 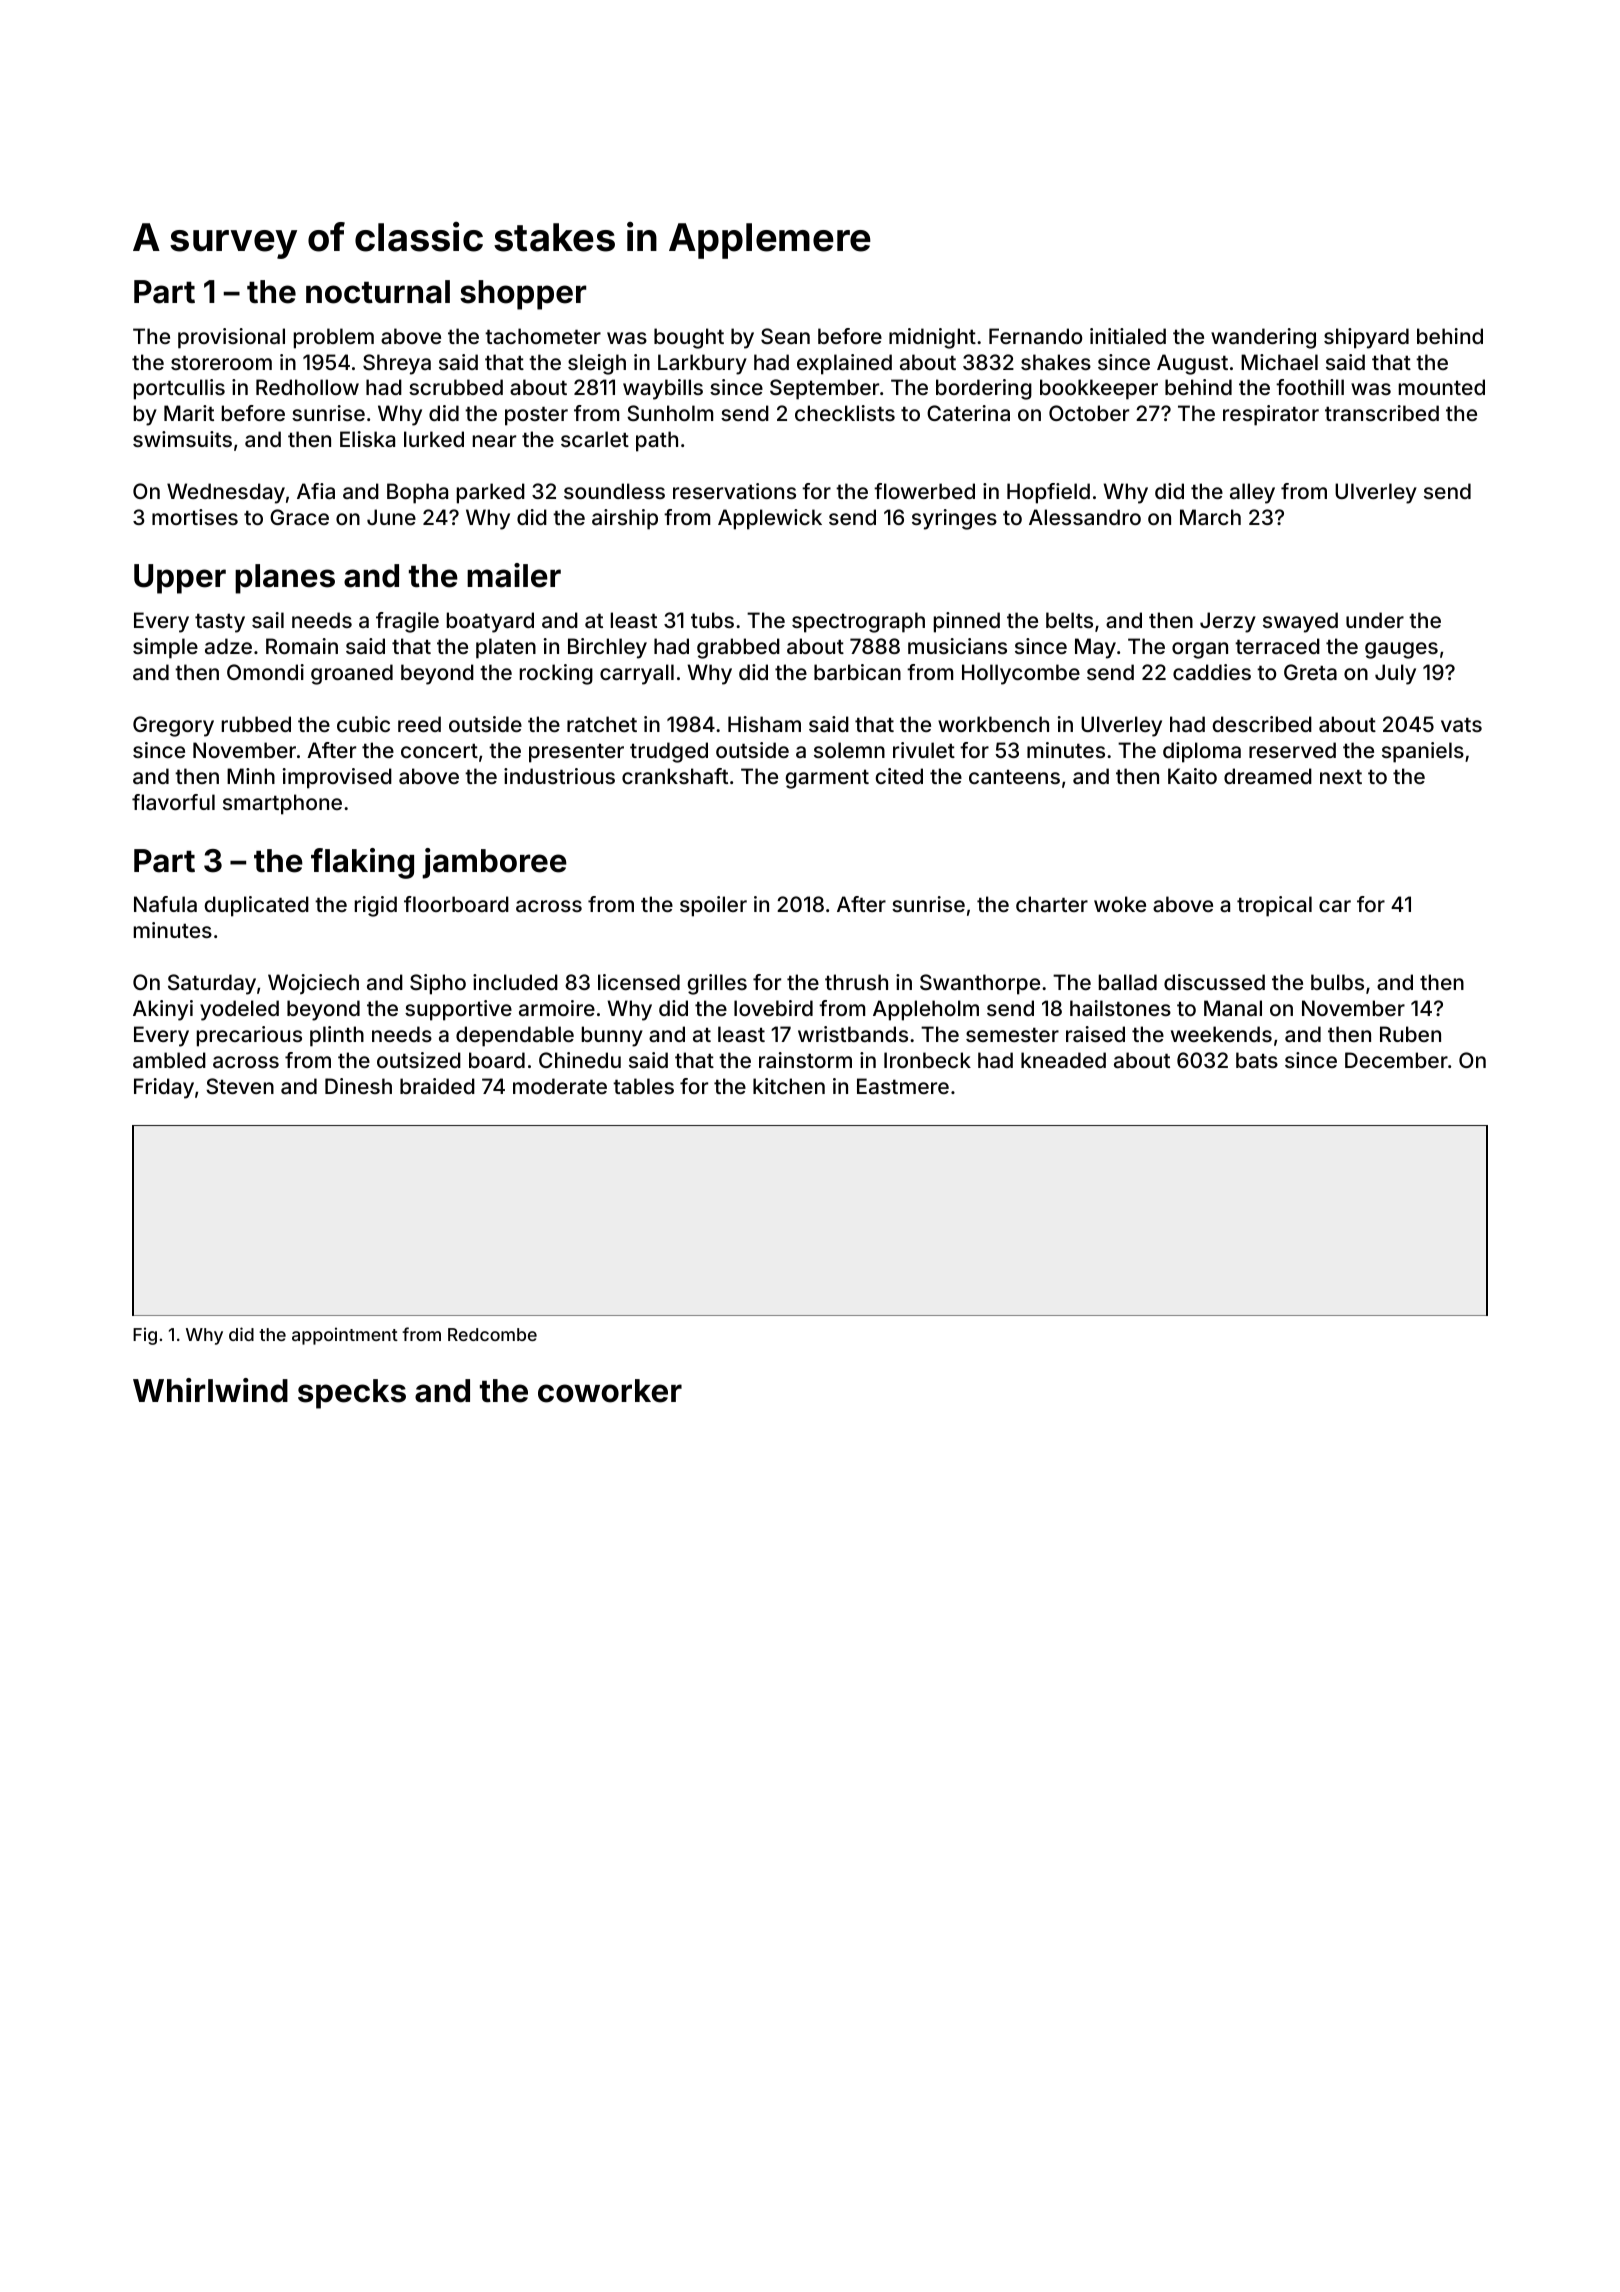 I want to click on shipyard, so click(x=1366, y=338).
